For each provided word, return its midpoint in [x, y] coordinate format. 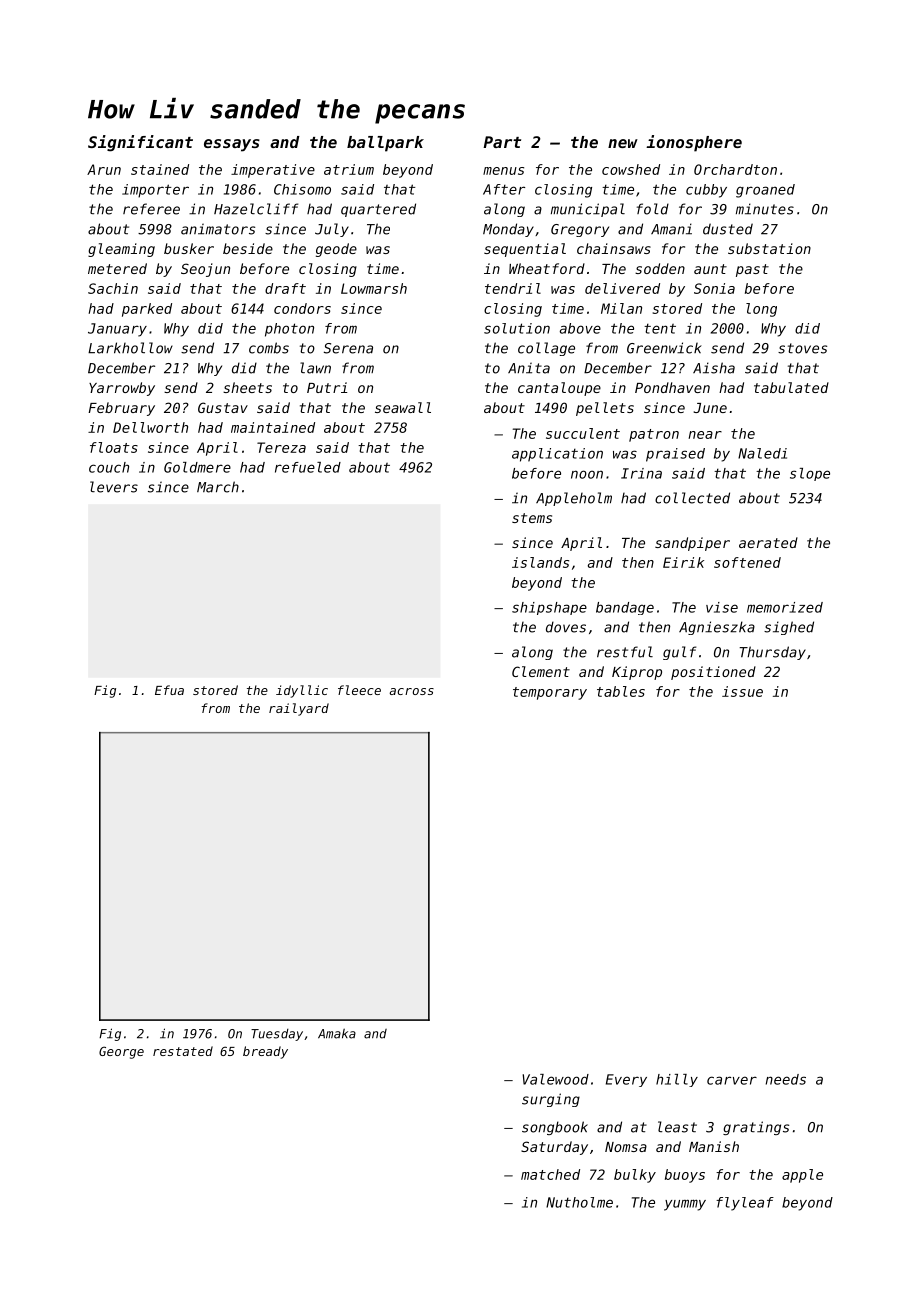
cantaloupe [559, 389]
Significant [140, 143]
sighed [789, 628]
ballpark [385, 144]
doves [566, 627]
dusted [728, 229]
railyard [299, 709]
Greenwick [664, 348]
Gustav [223, 407]
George [121, 1052]
